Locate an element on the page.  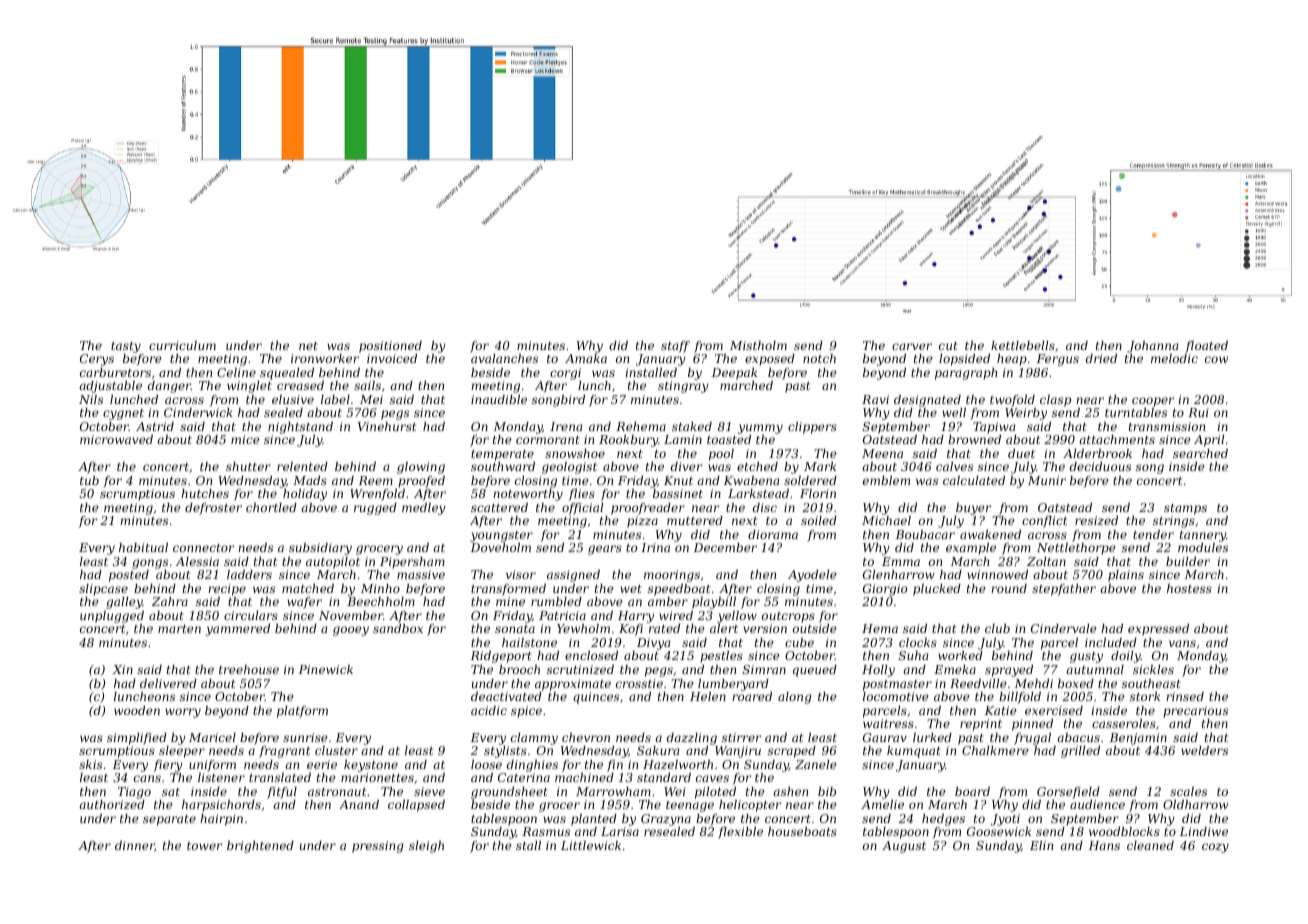
playbill is located at coordinates (714, 603).
